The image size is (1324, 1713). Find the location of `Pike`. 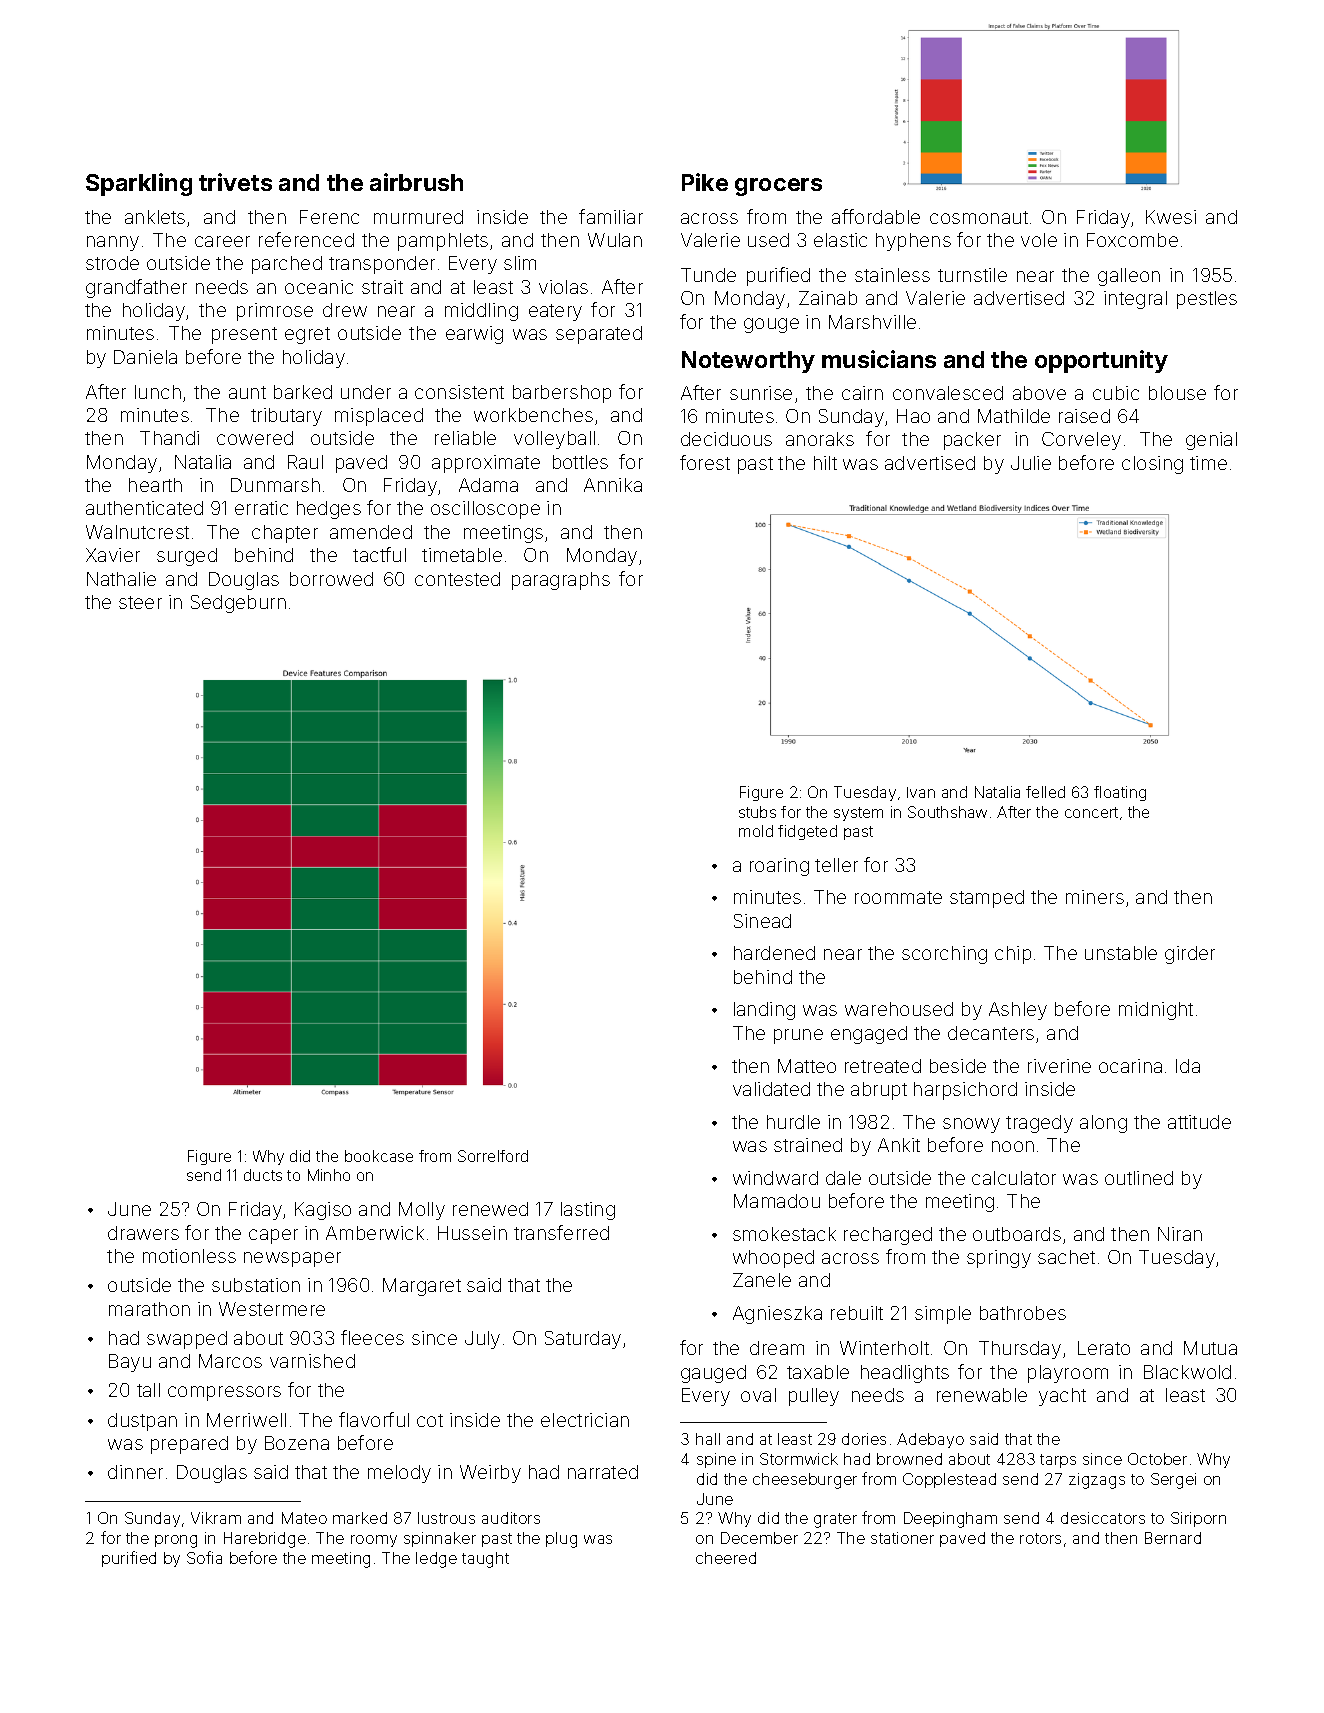

Pike is located at coordinates (705, 182).
